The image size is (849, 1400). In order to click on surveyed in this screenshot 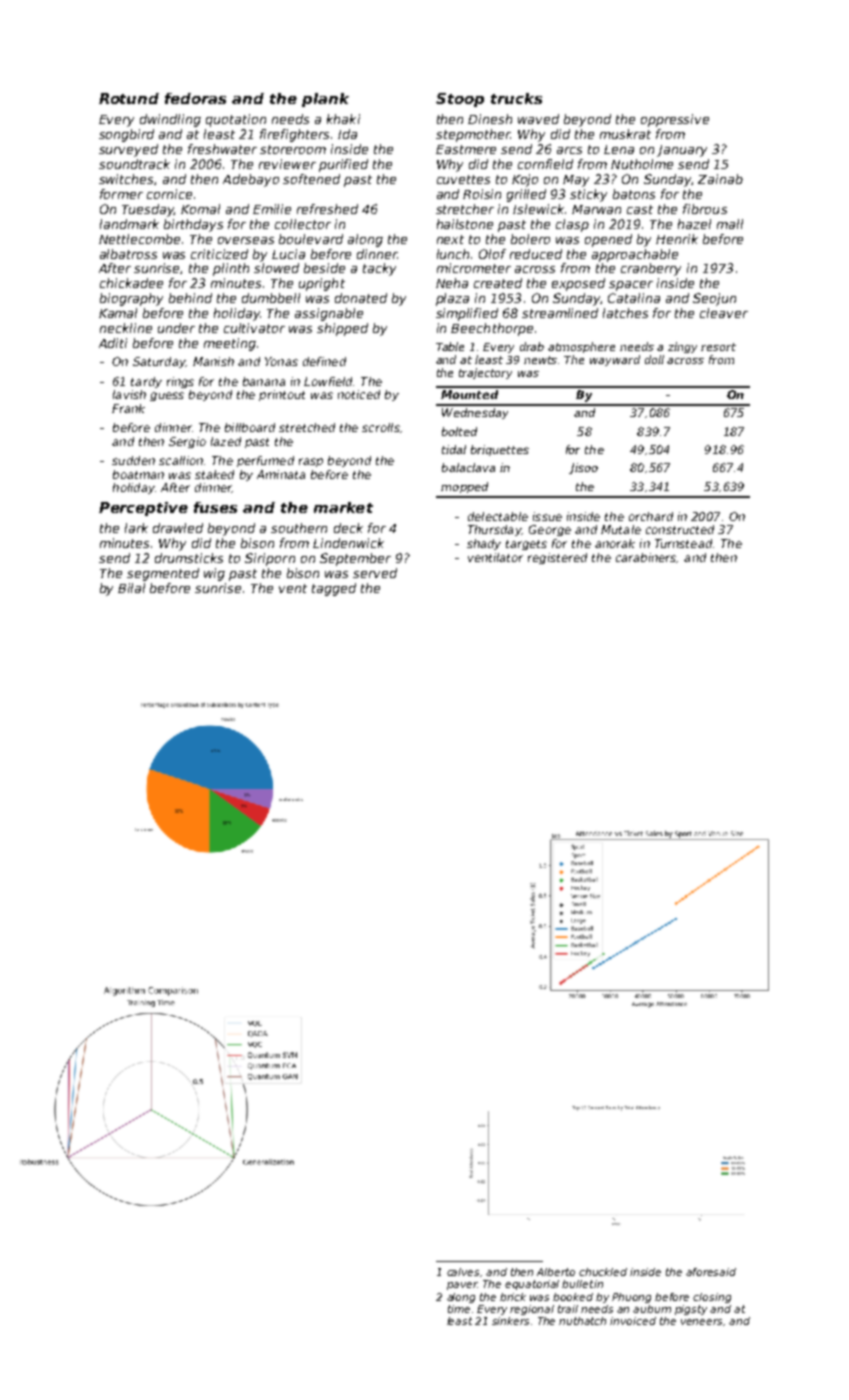, I will do `click(128, 150)`.
